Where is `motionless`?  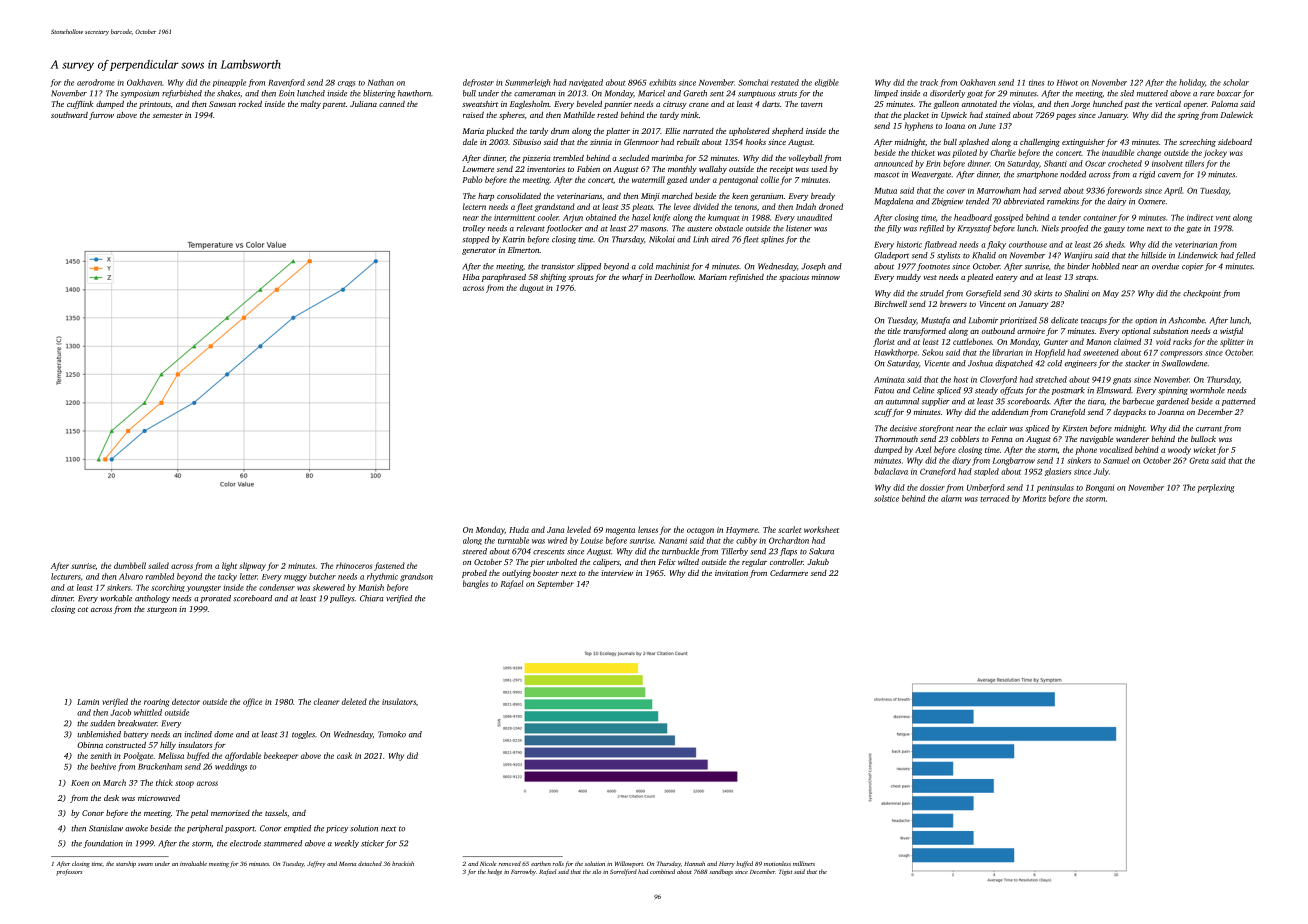
motionless is located at coordinates (777, 863).
